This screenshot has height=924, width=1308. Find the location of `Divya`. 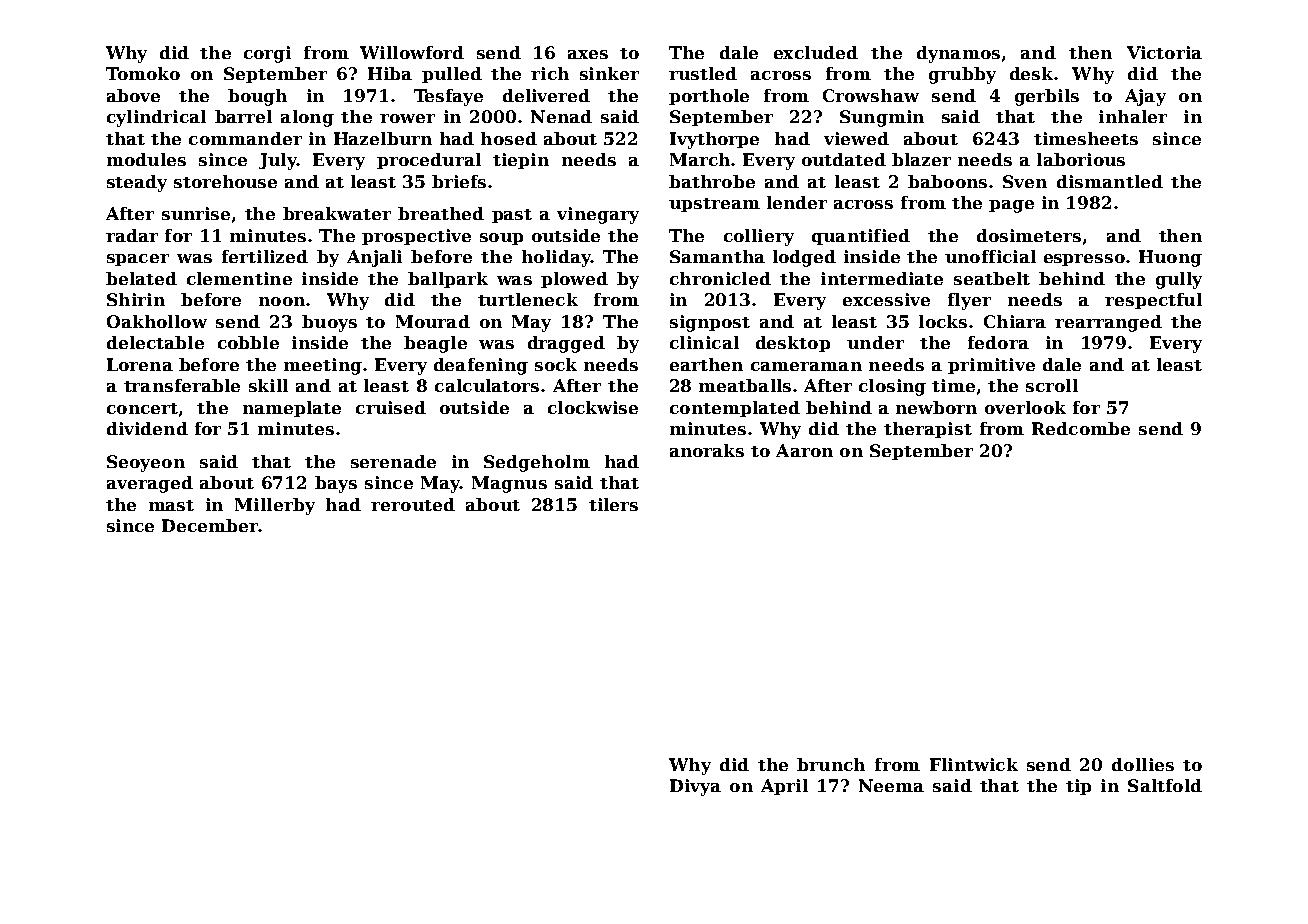

Divya is located at coordinates (695, 787).
